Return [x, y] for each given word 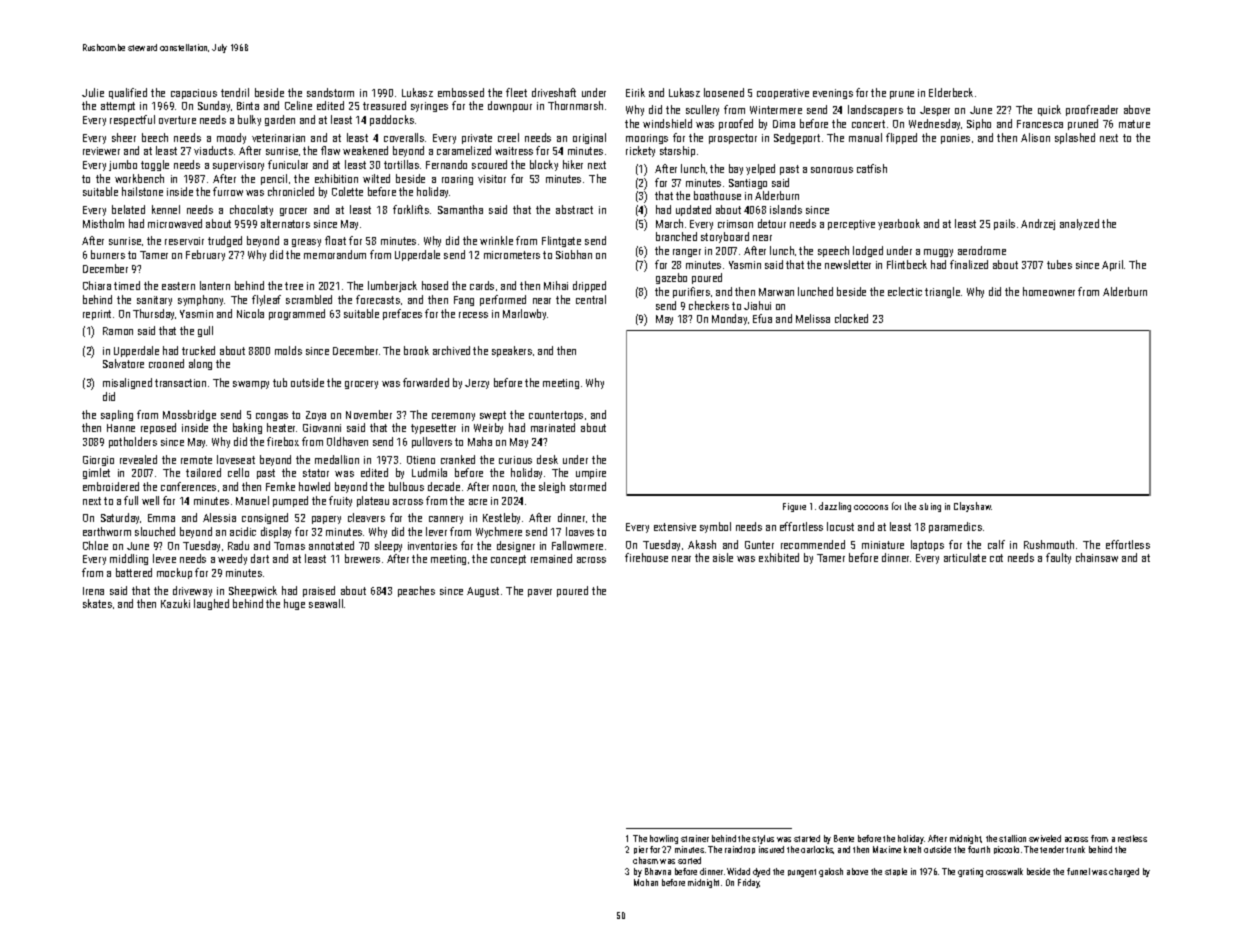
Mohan [646, 882]
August [483, 592]
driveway [192, 591]
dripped [589, 286]
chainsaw [1097, 557]
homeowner [1049, 291]
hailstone [142, 191]
